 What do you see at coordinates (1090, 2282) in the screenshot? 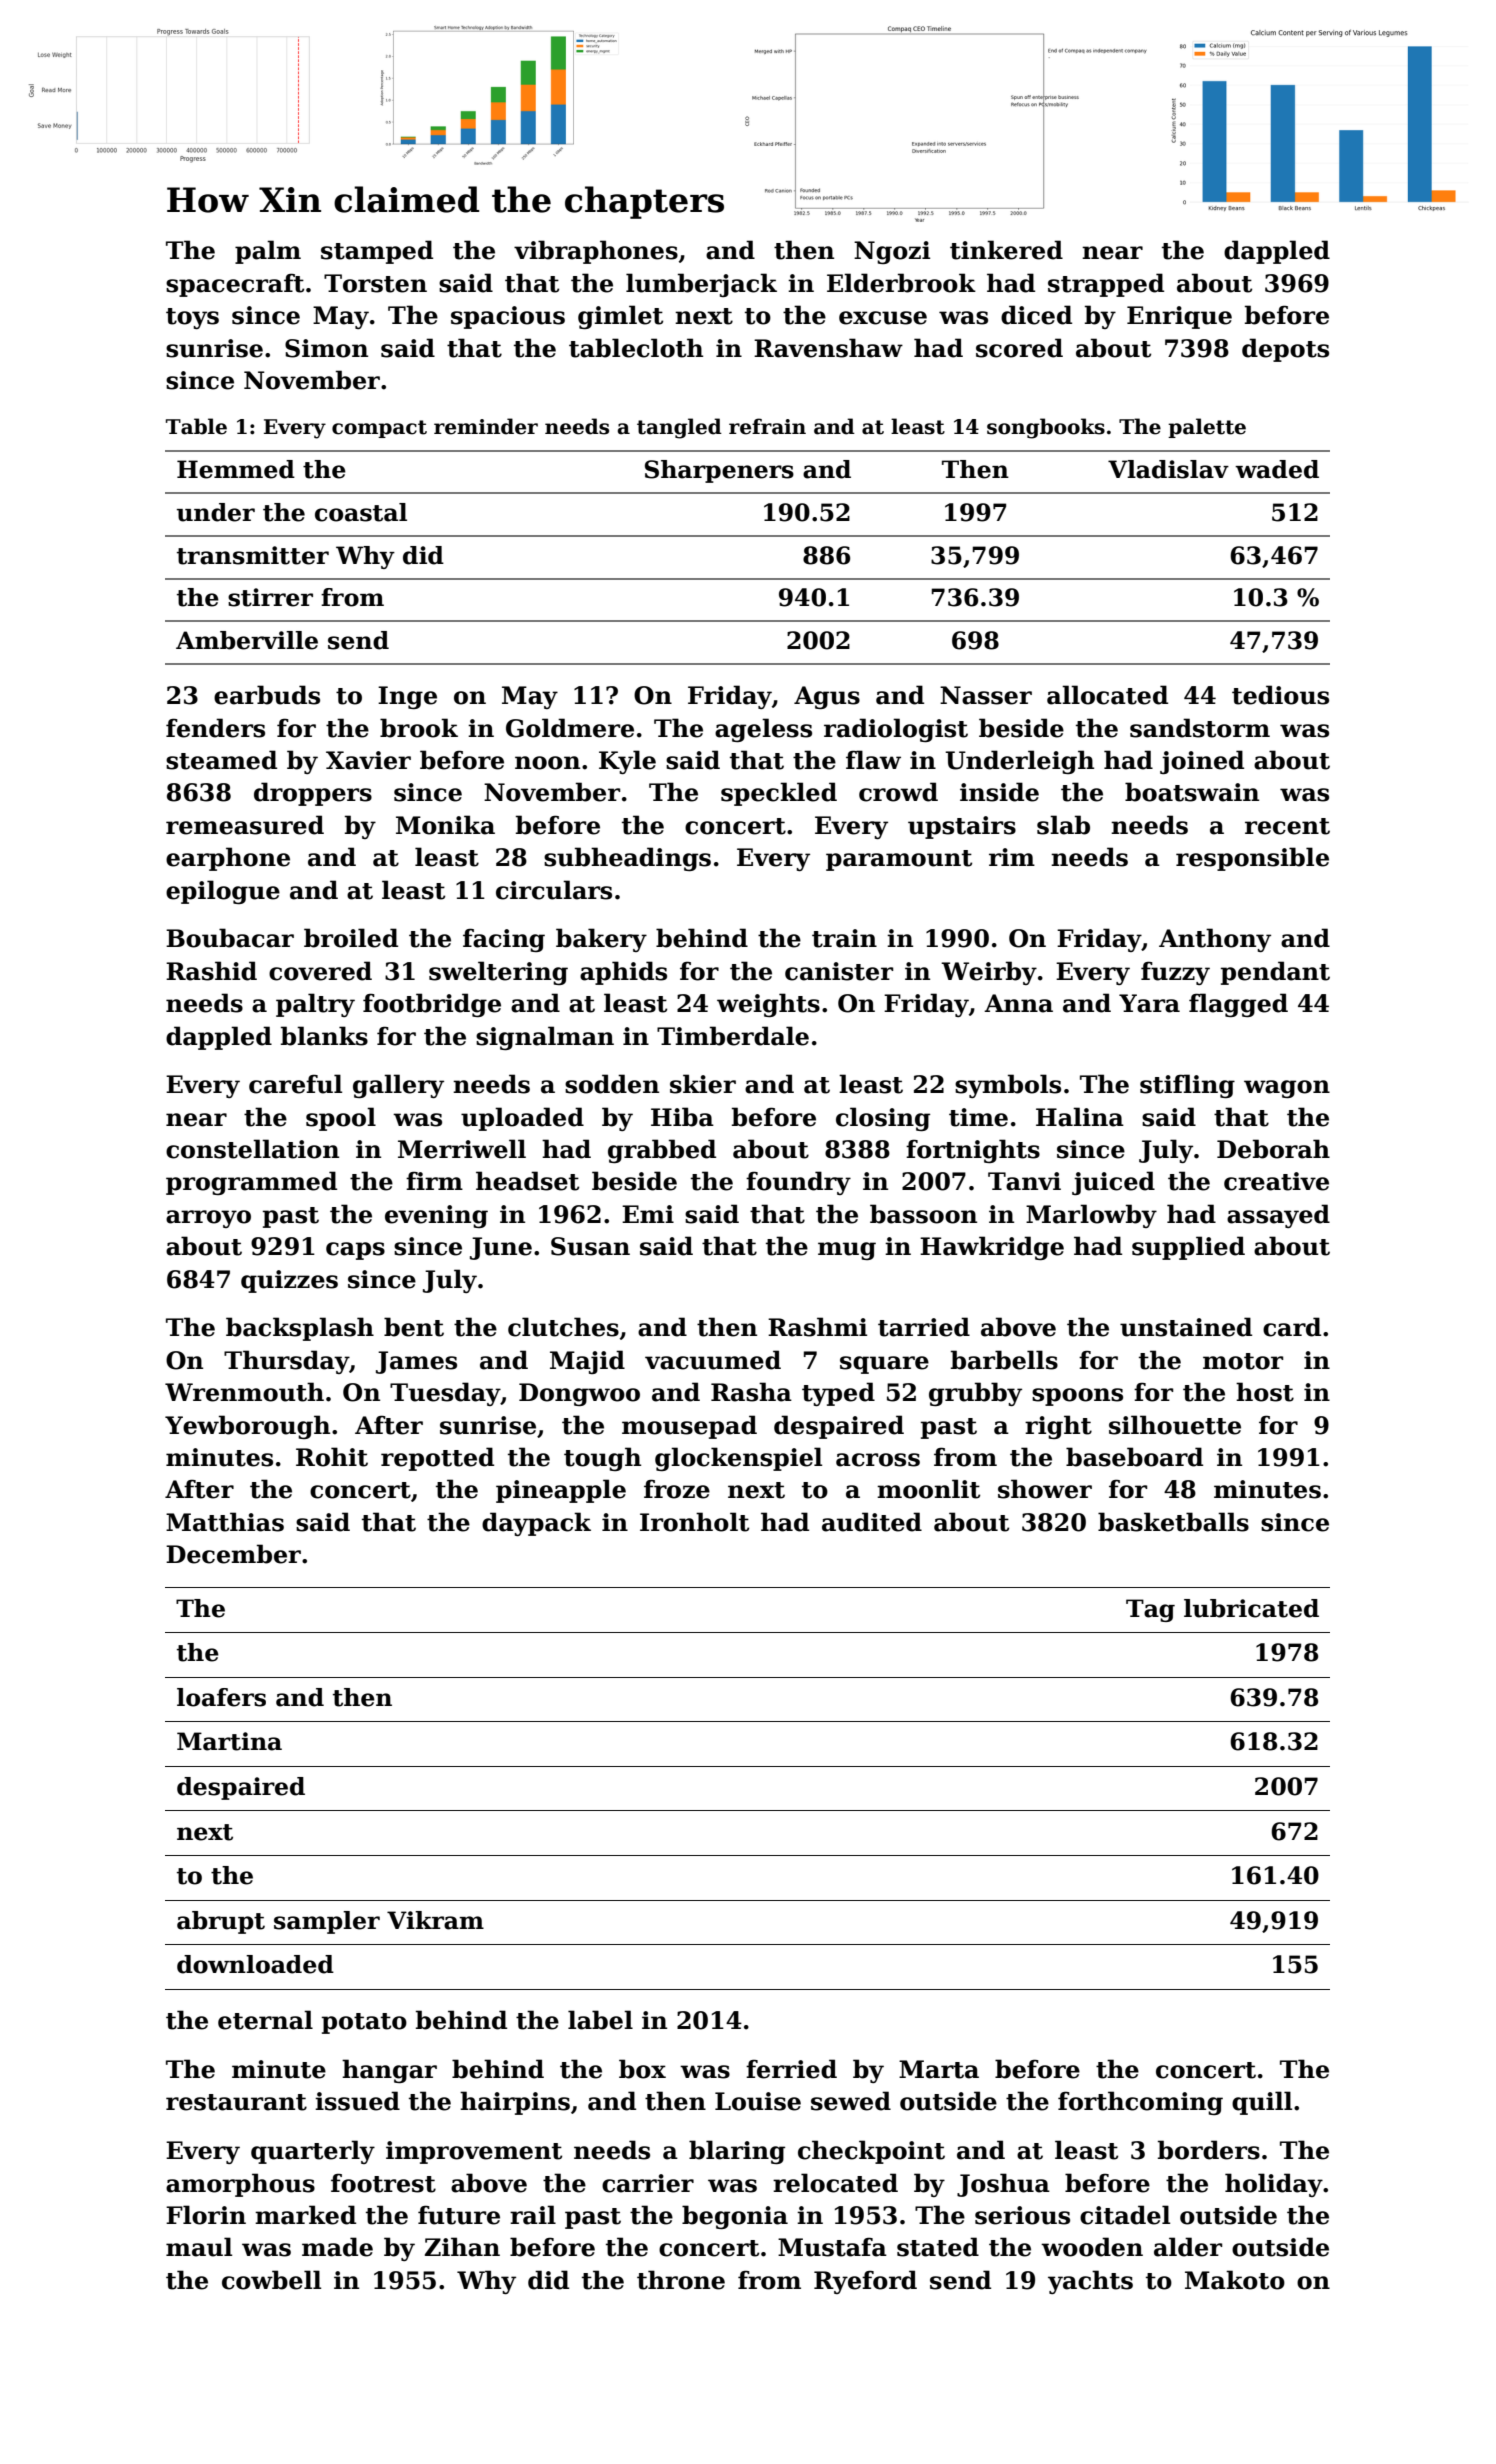
I see `yachts` at bounding box center [1090, 2282].
